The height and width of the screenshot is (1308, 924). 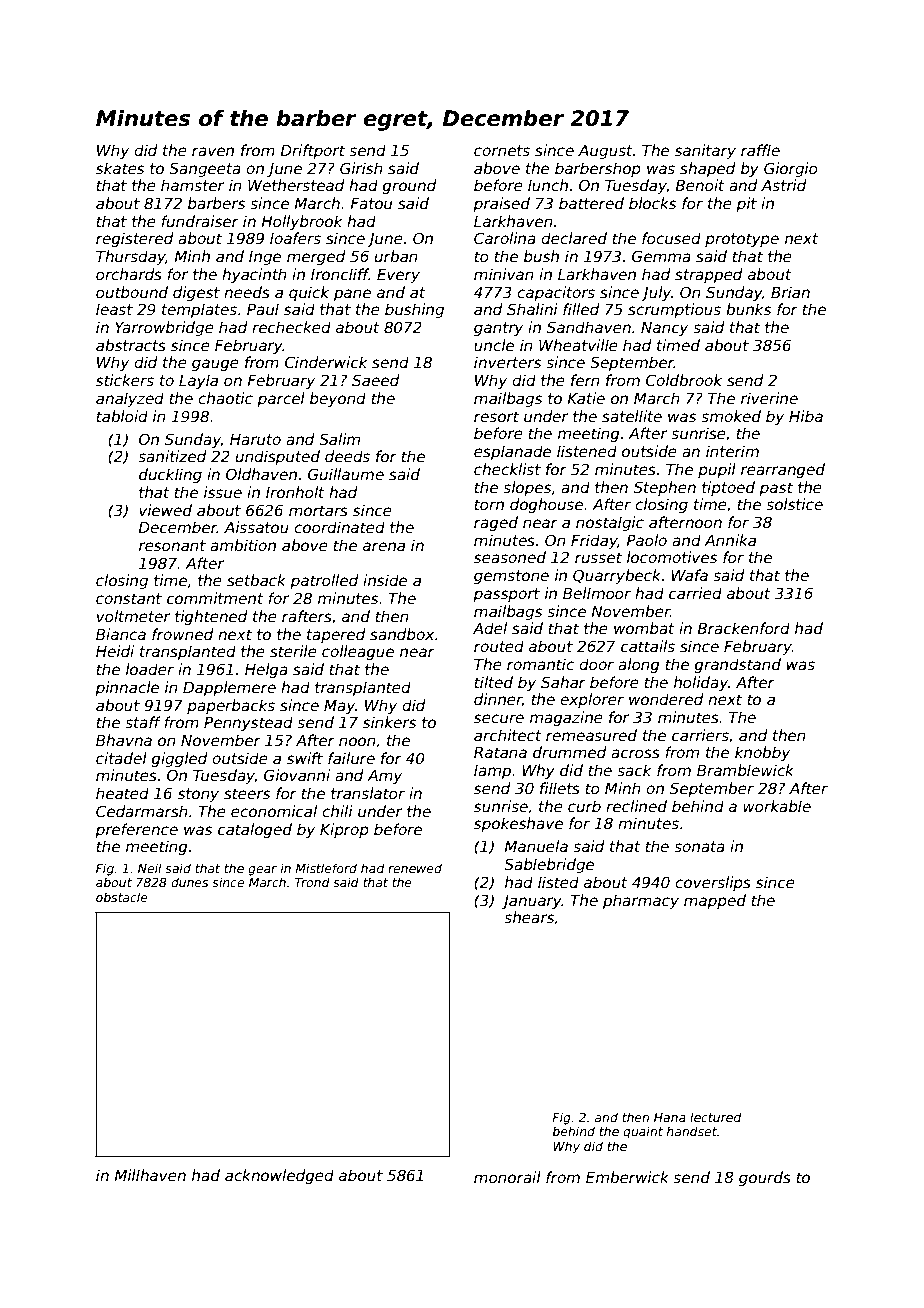 I want to click on registered, so click(x=134, y=239).
